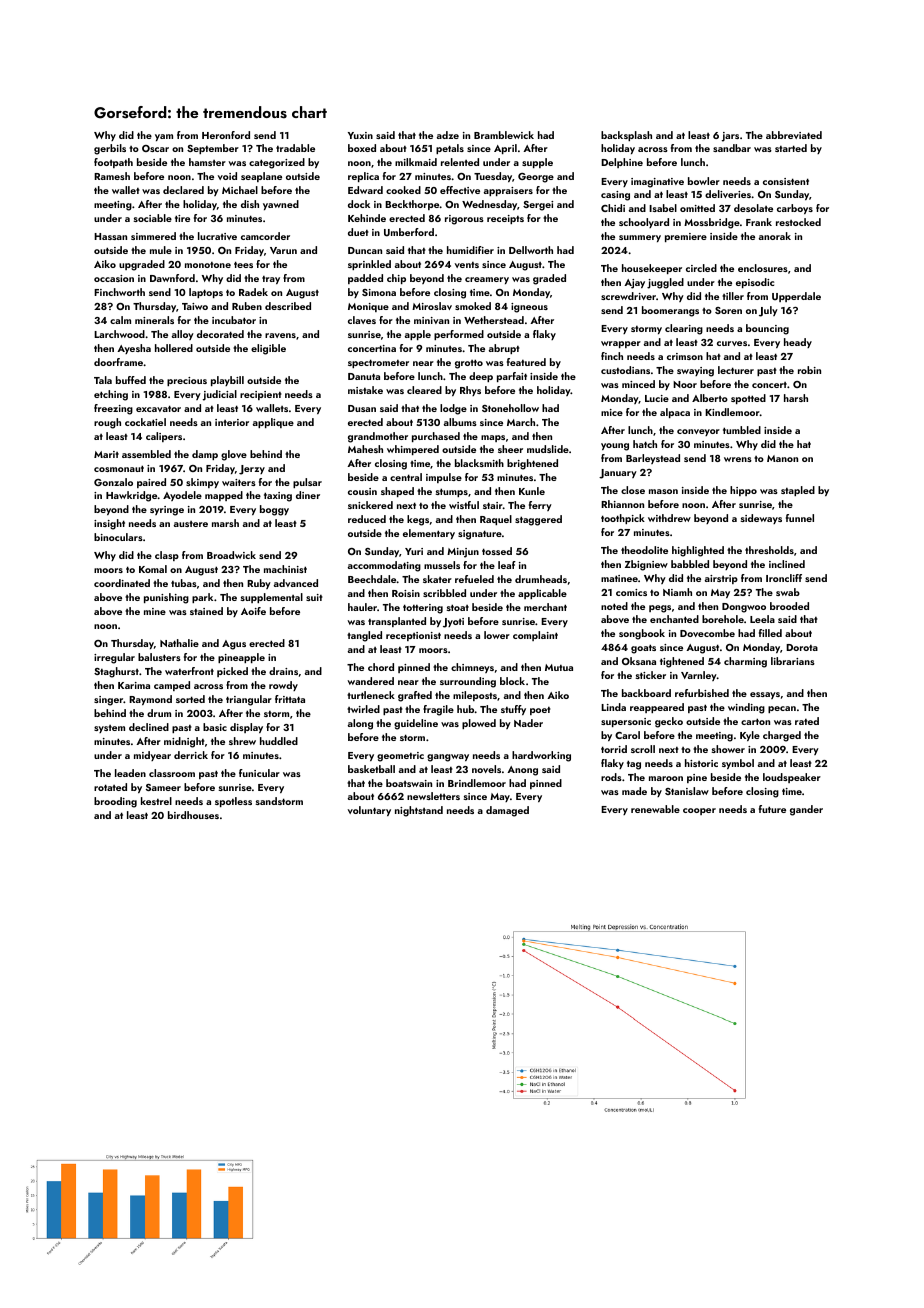 This screenshot has height=1308, width=924. Describe the element at coordinates (231, 555) in the screenshot. I see `Broadwick` at that location.
